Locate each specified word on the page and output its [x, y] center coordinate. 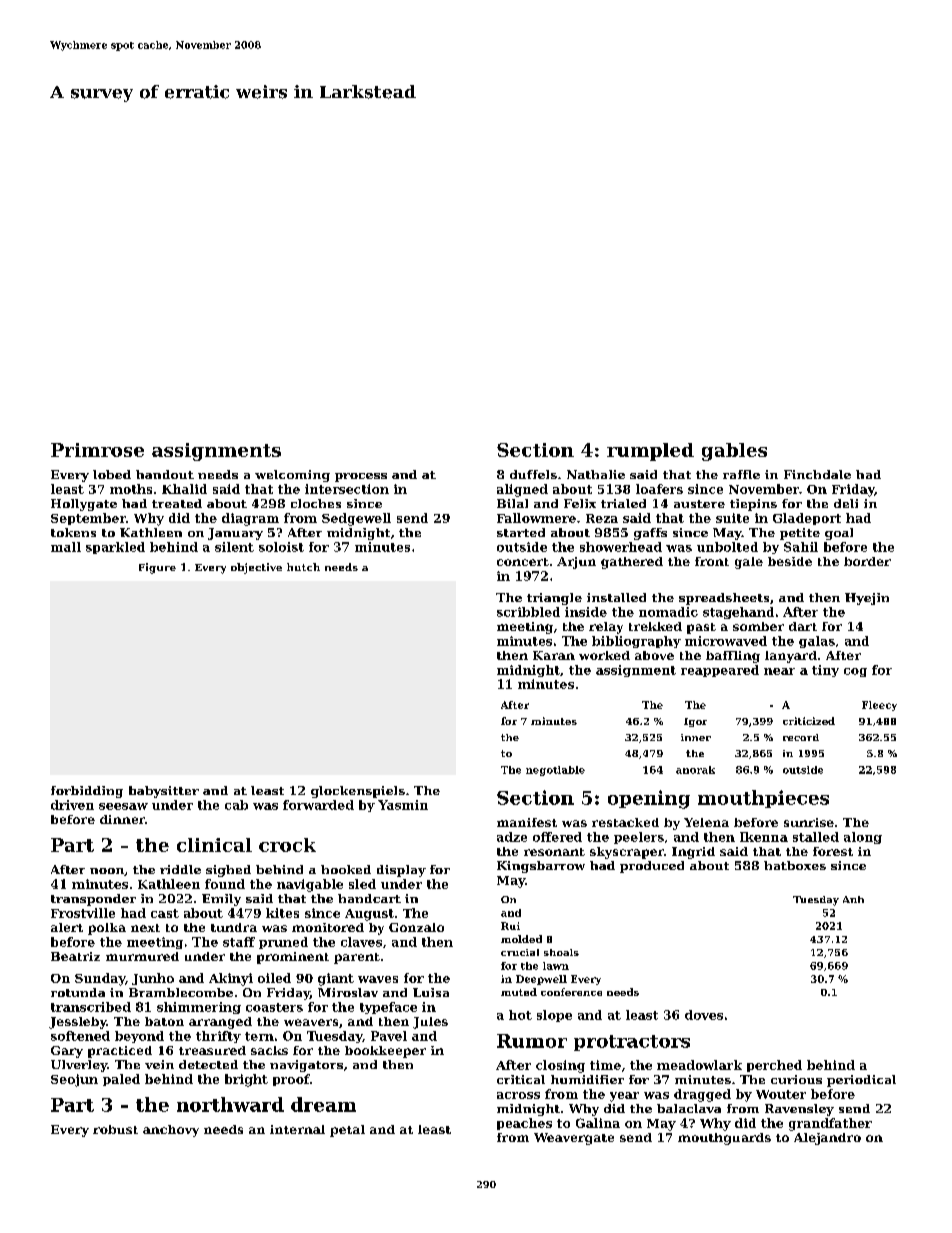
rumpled [650, 452]
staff [239, 942]
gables [734, 452]
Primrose [97, 450]
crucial [520, 952]
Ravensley [799, 1110]
